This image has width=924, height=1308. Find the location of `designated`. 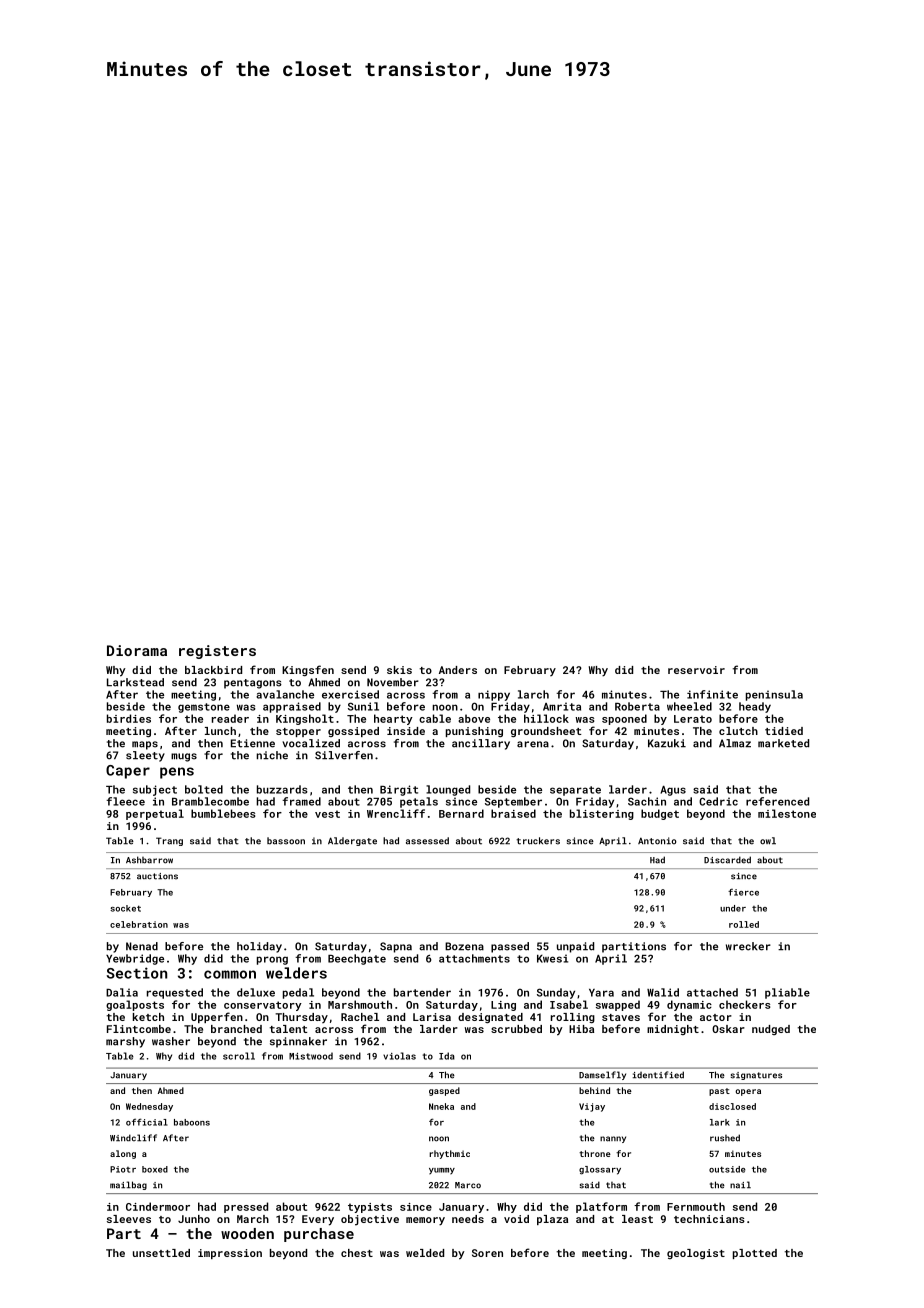

designated is located at coordinates (490, 1018).
